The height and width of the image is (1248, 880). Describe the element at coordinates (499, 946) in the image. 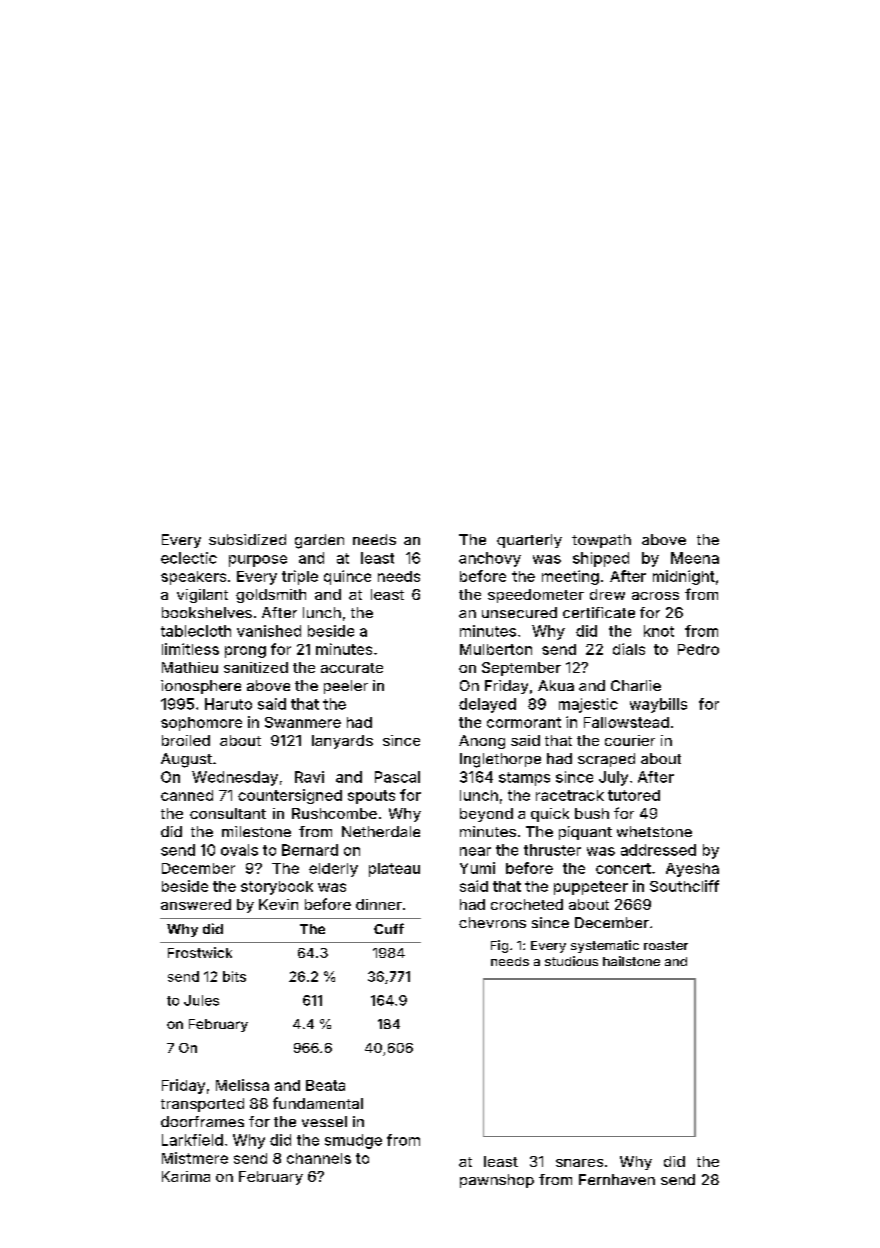

I see `Fig` at that location.
